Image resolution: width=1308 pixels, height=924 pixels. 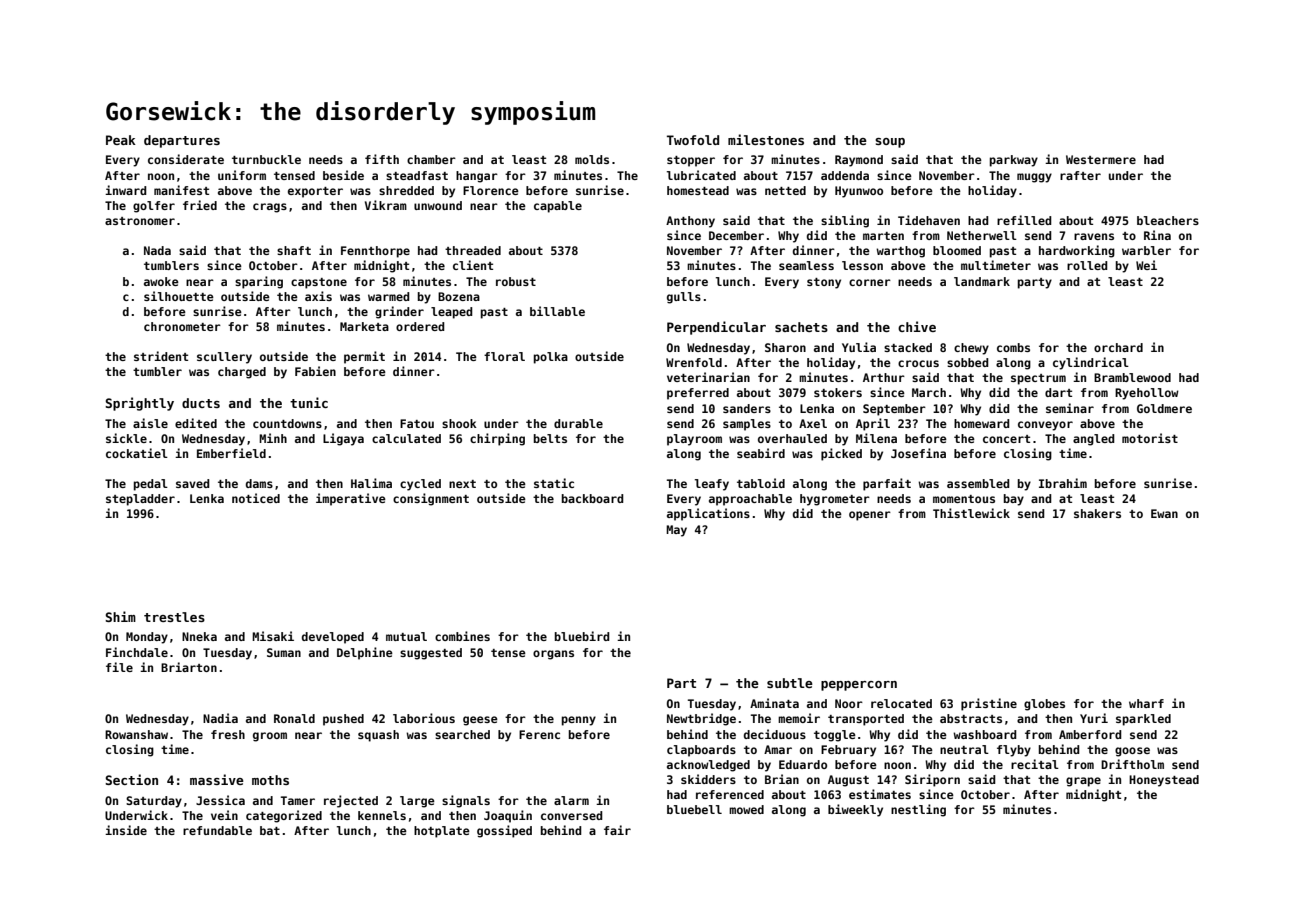 What do you see at coordinates (592, 159) in the page?
I see `molds` at bounding box center [592, 159].
